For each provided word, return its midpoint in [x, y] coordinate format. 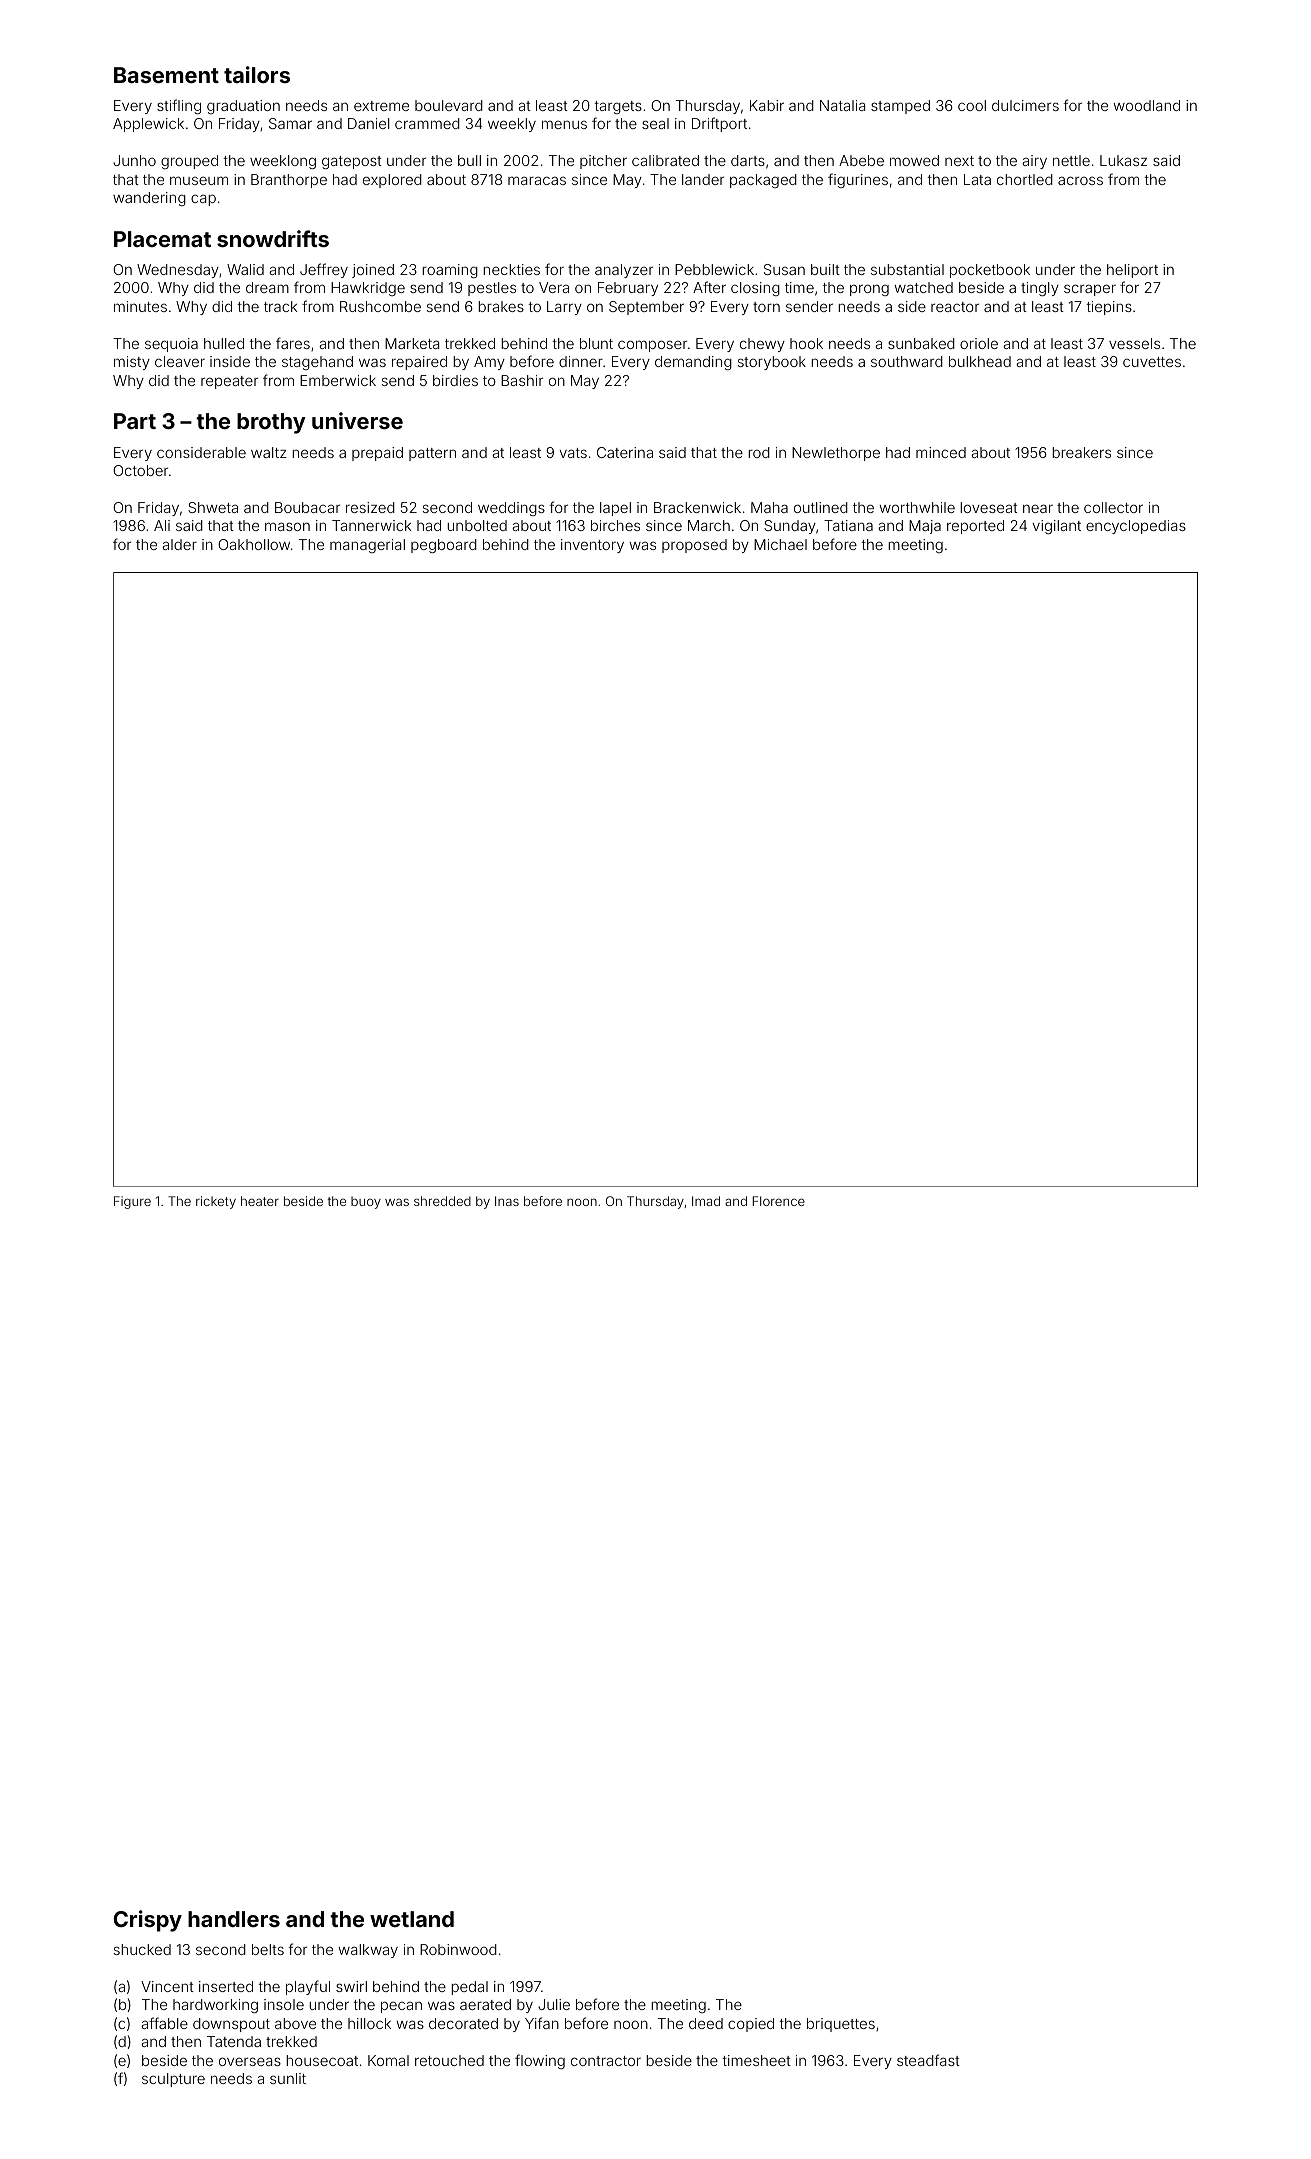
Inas [507, 1201]
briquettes [841, 2025]
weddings [511, 509]
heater [260, 1201]
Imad [706, 1201]
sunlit [288, 2078]
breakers [1081, 452]
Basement [166, 75]
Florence [779, 1201]
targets [618, 107]
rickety [216, 1202]
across [1080, 180]
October [140, 470]
